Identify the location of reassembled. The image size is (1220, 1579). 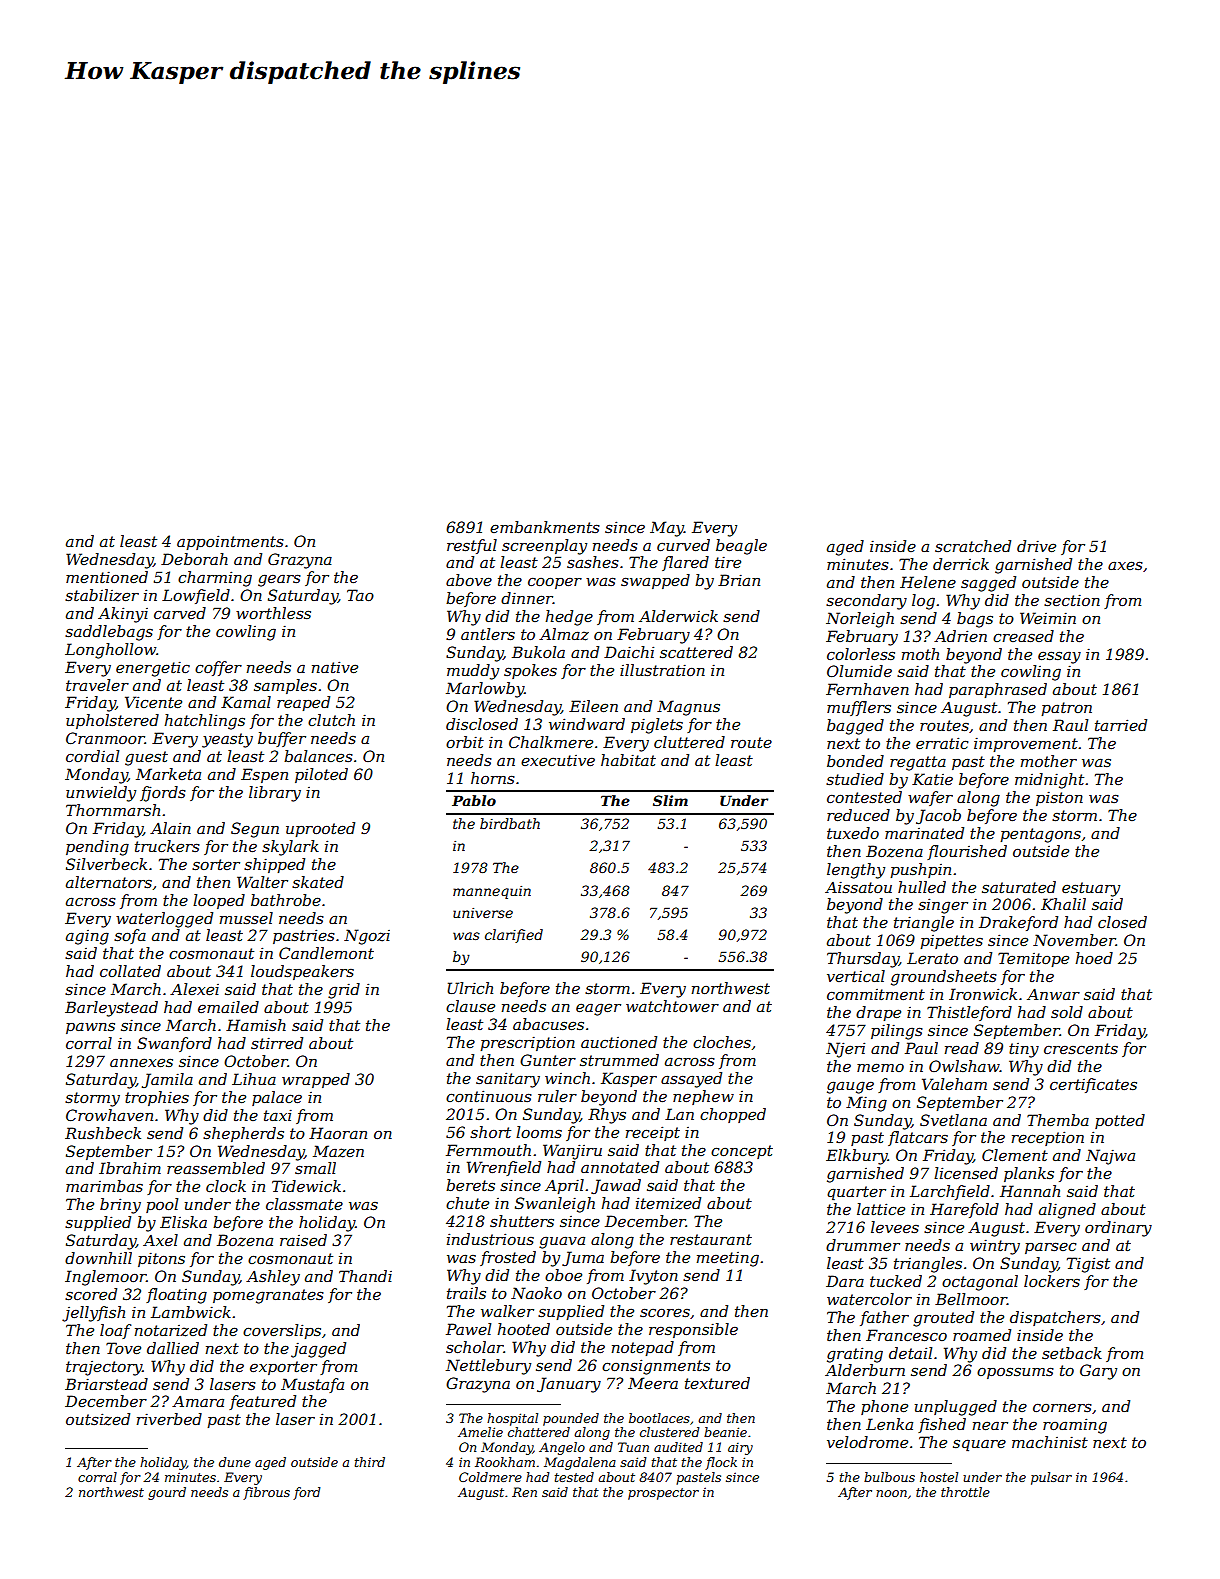
(216, 1168).
